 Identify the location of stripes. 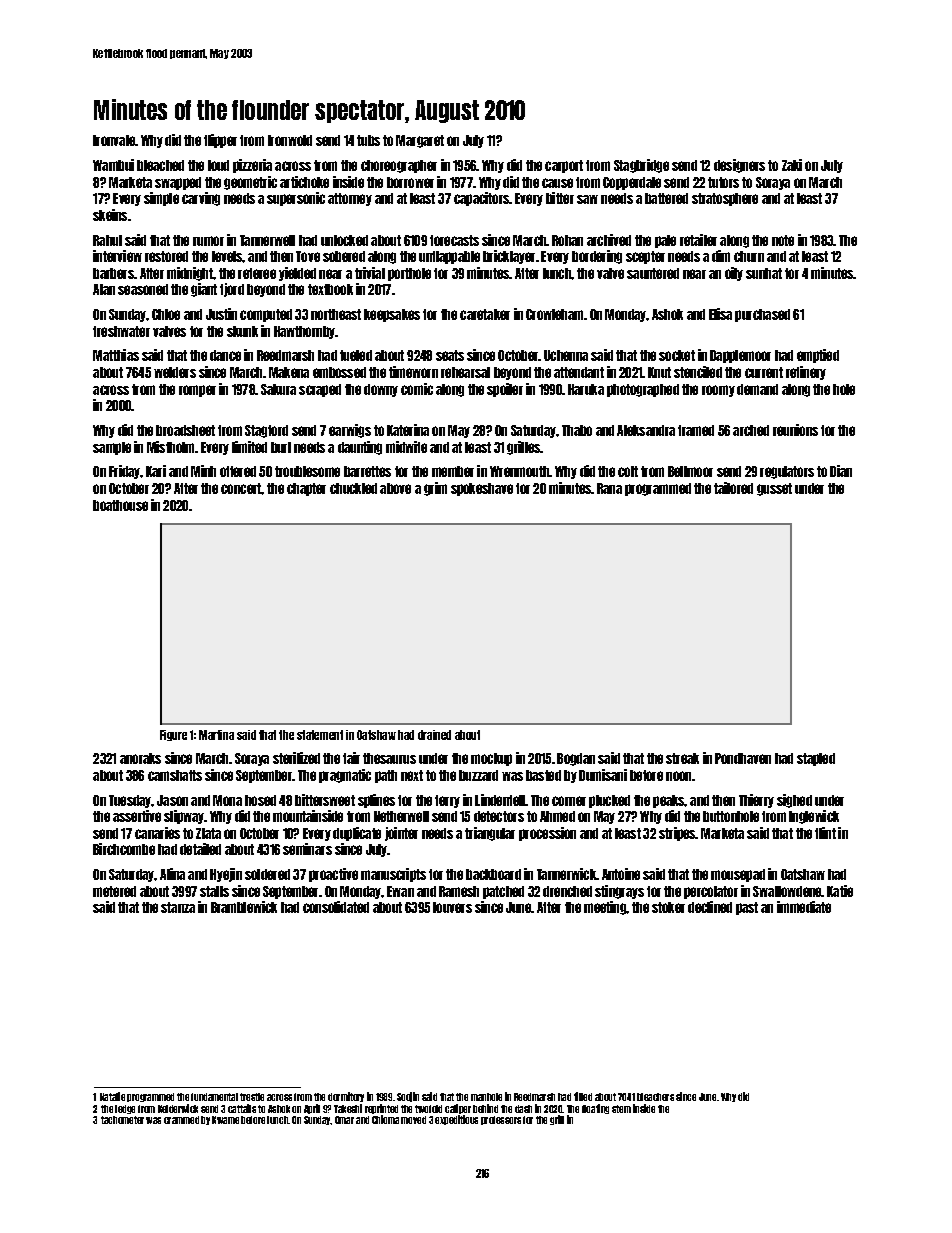
(677, 834).
